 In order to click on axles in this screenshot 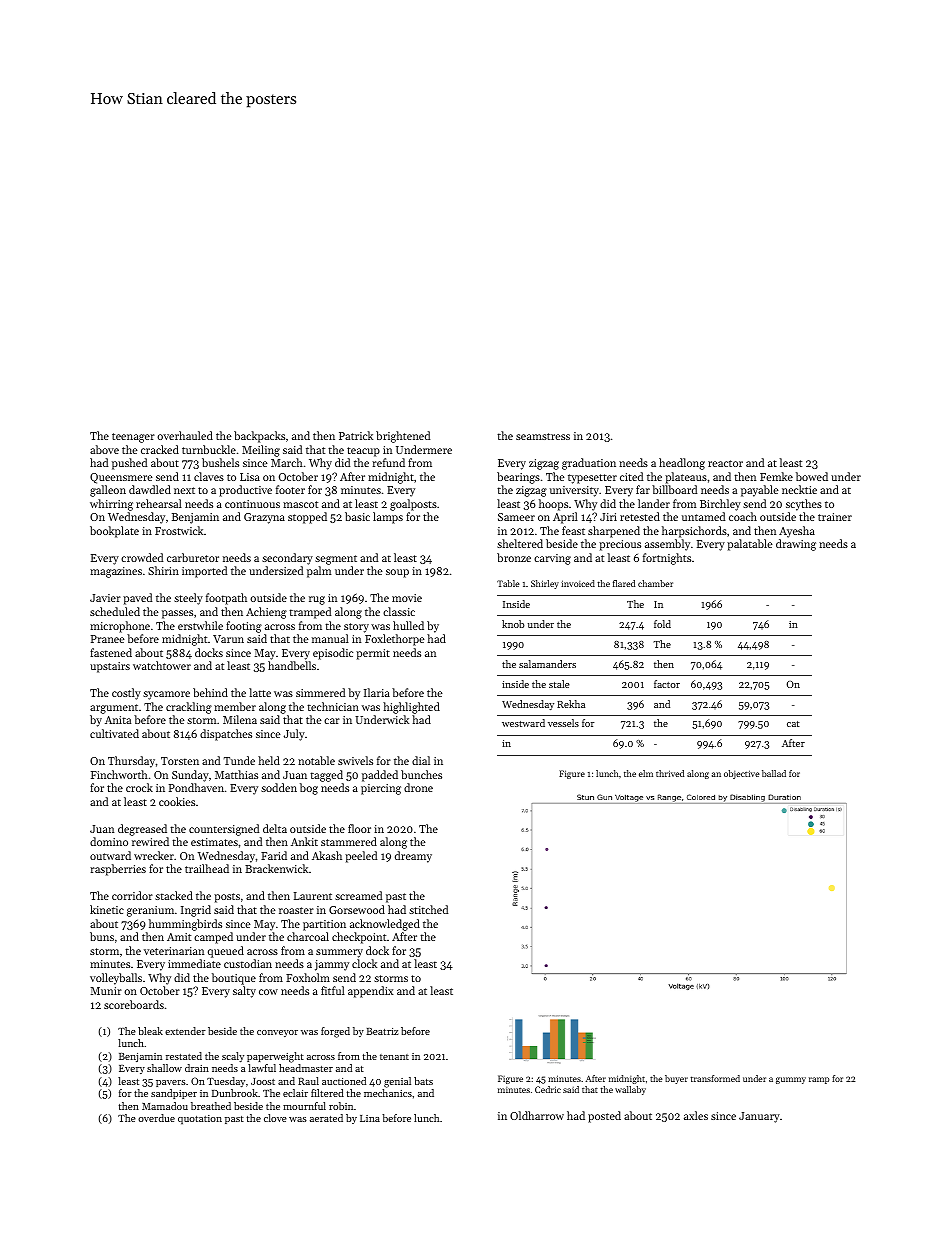, I will do `click(696, 1115)`.
